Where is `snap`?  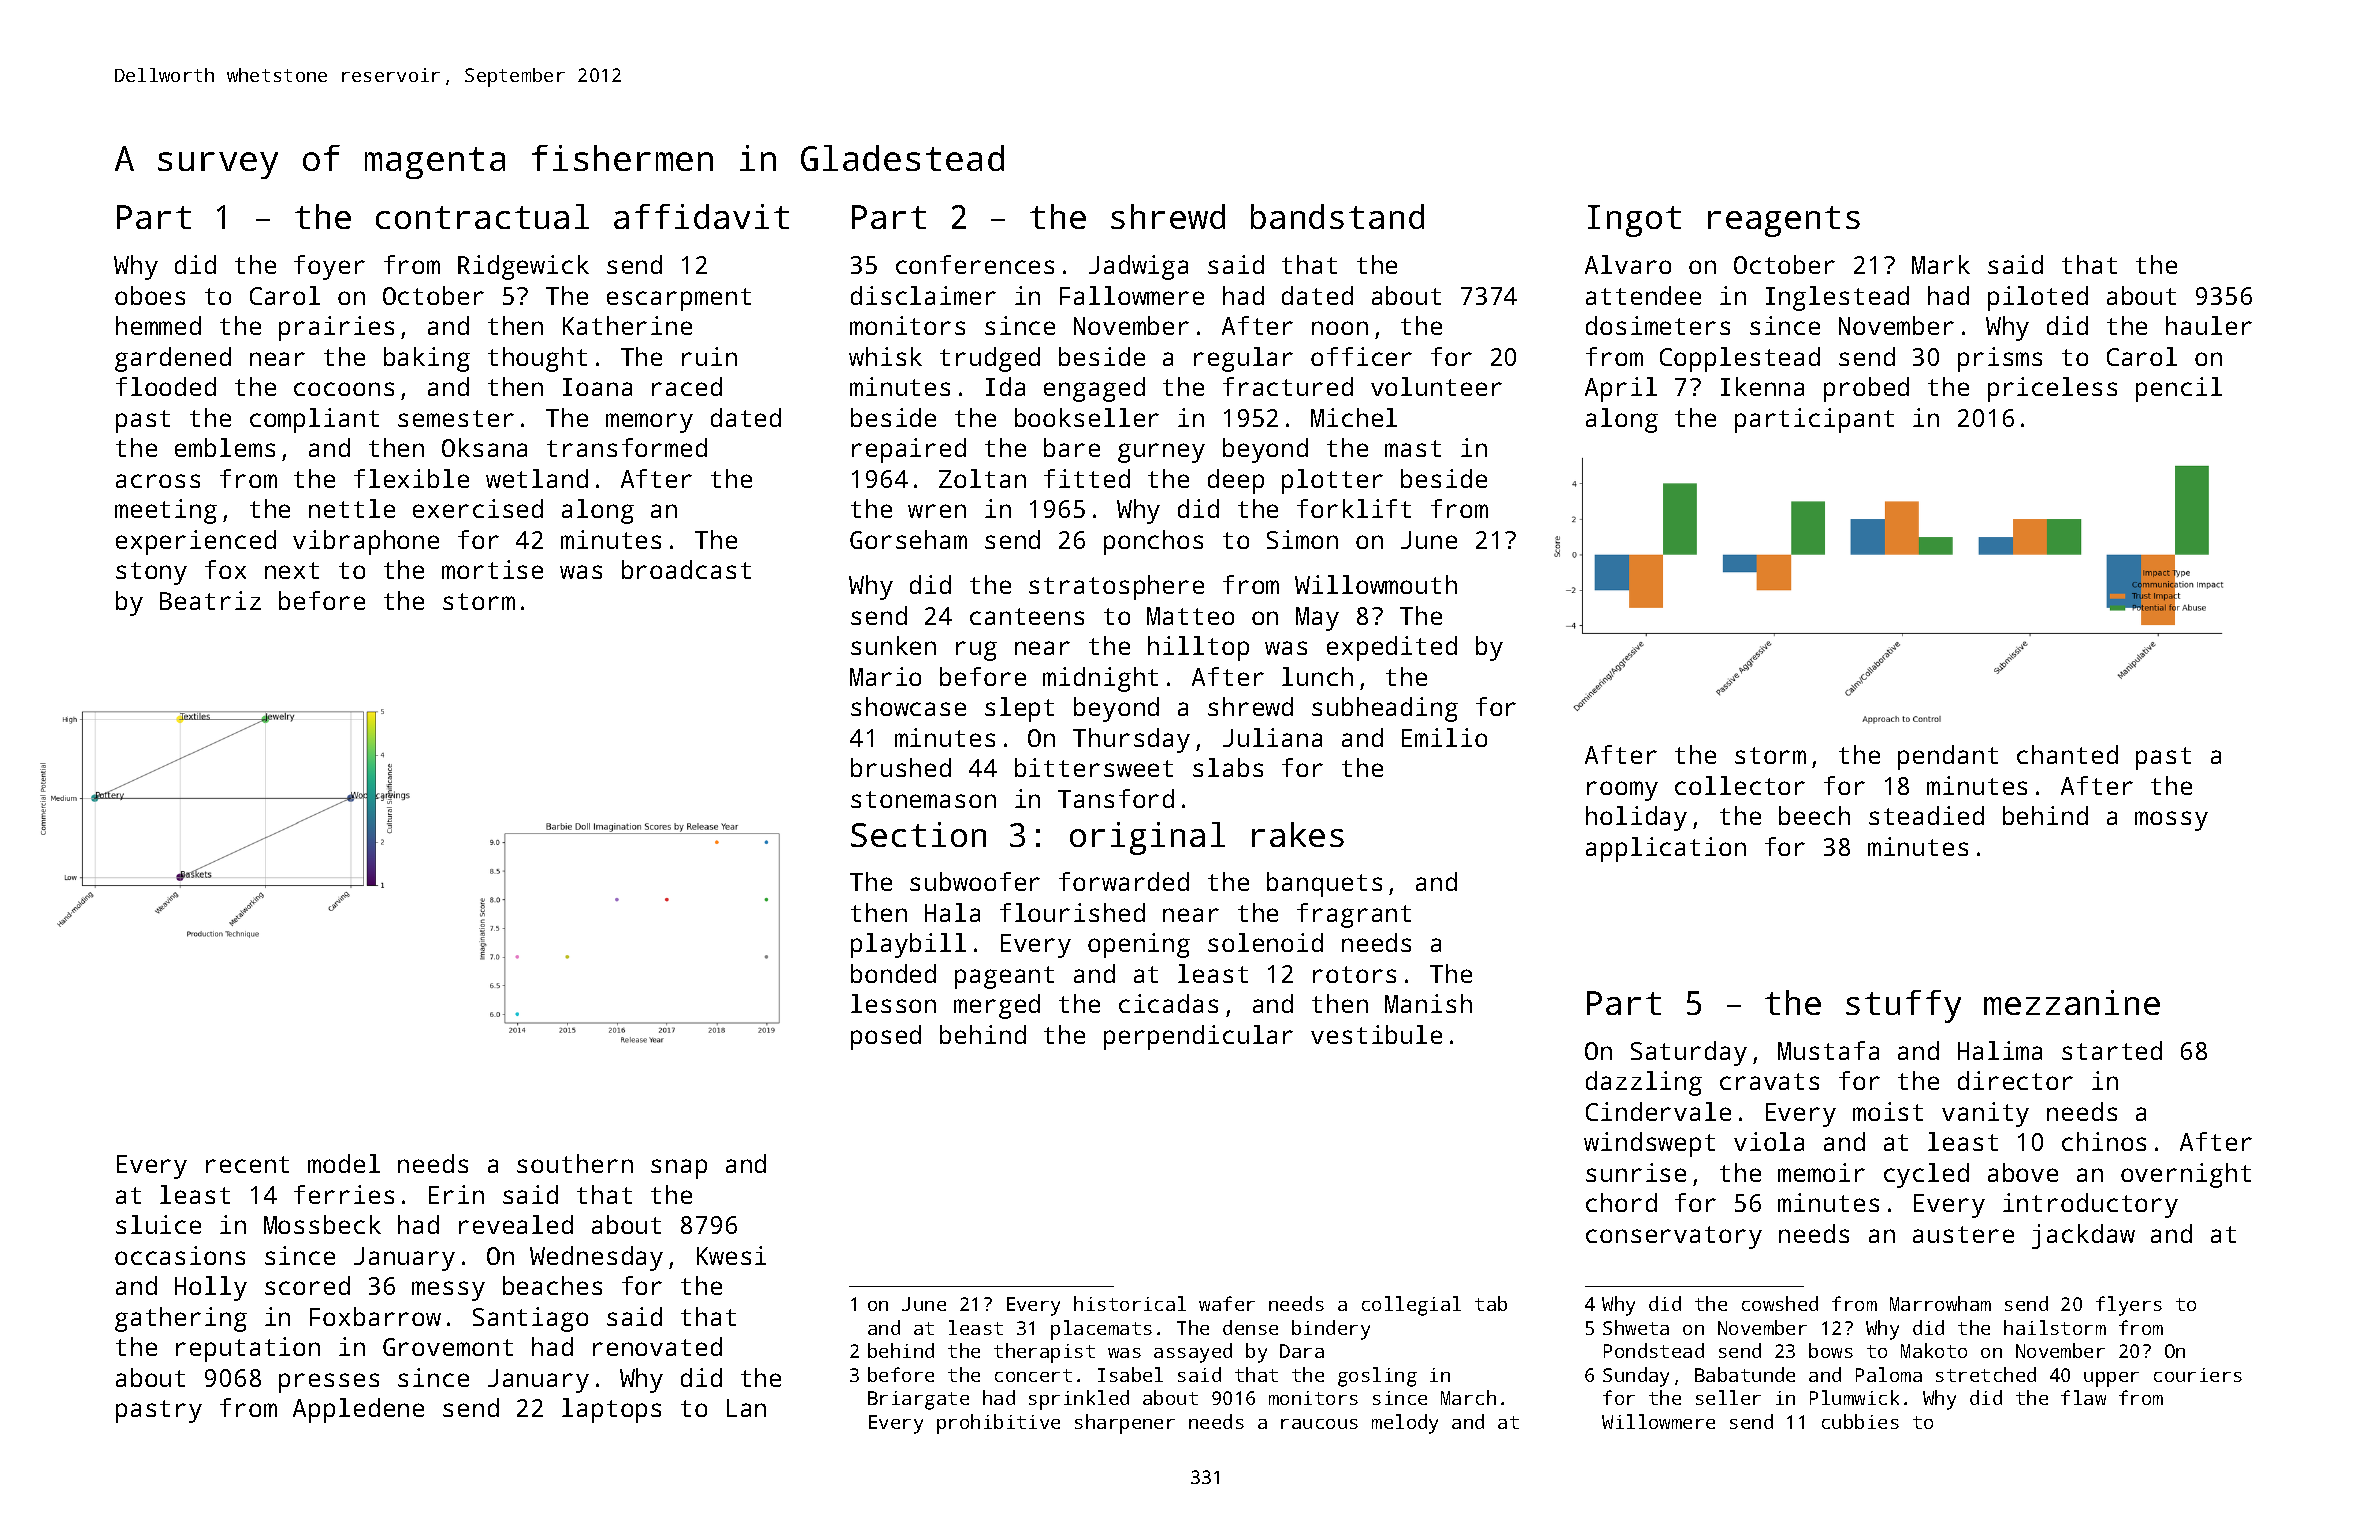
snap is located at coordinates (679, 1169).
